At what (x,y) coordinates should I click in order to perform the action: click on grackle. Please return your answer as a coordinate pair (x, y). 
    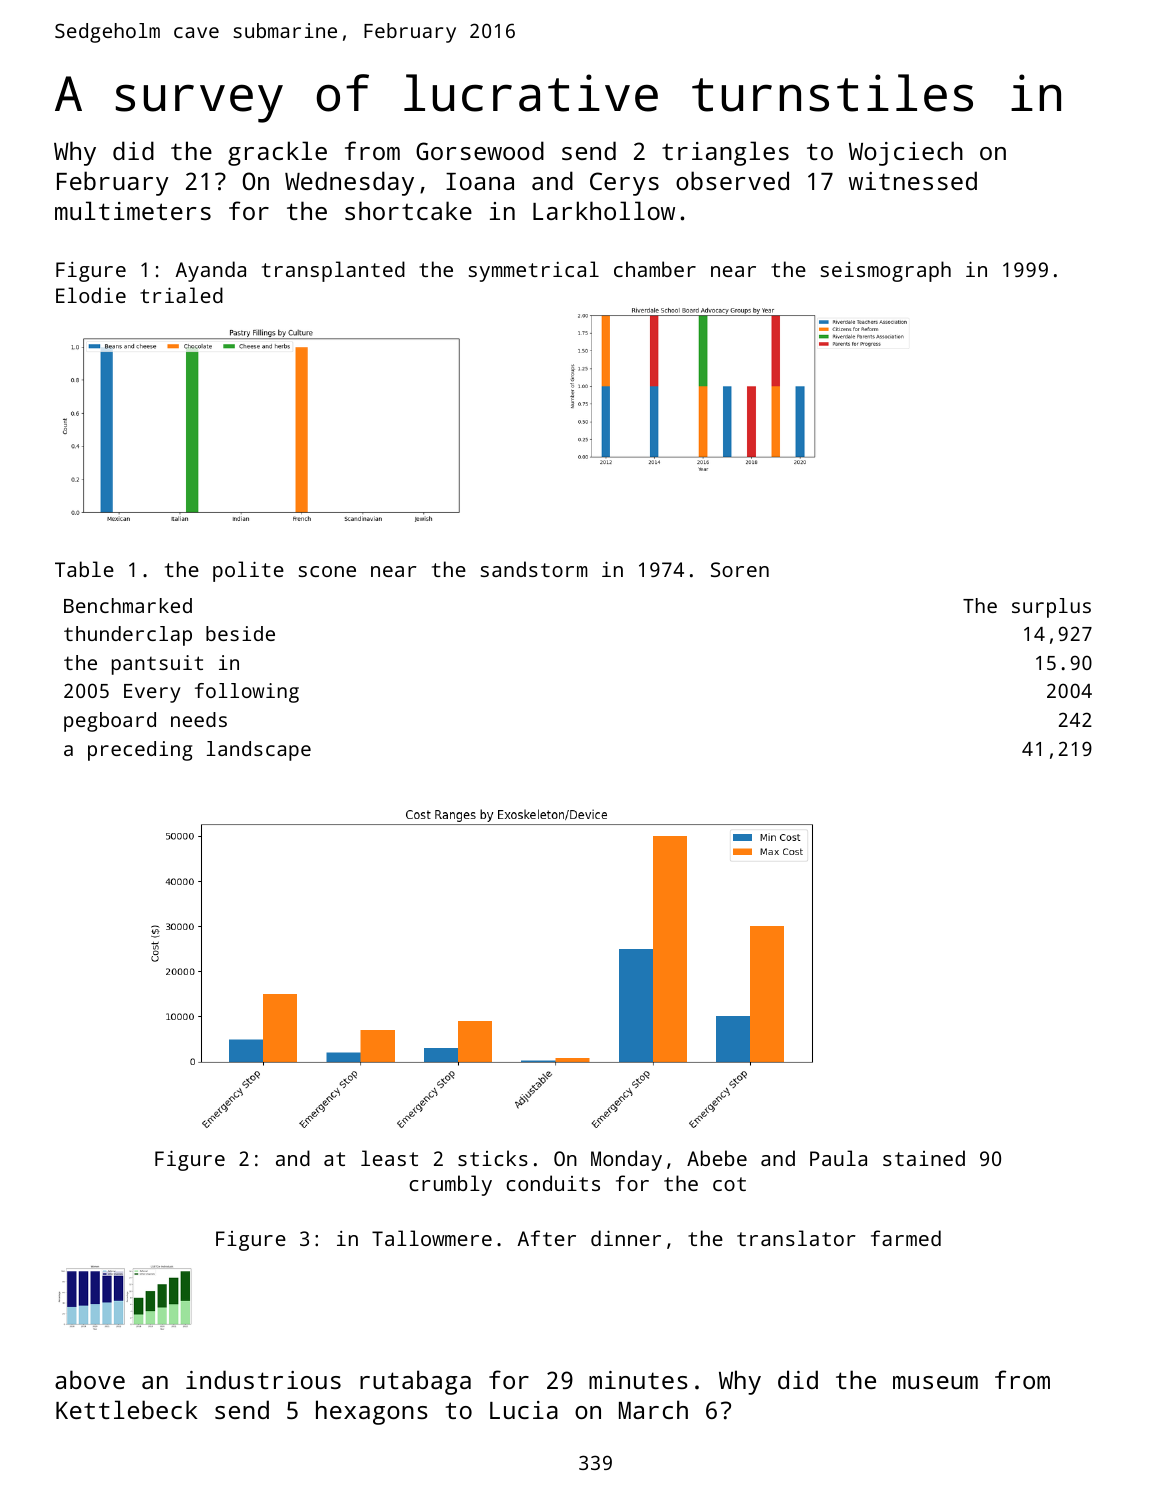
    Looking at the image, I should click on (277, 153).
